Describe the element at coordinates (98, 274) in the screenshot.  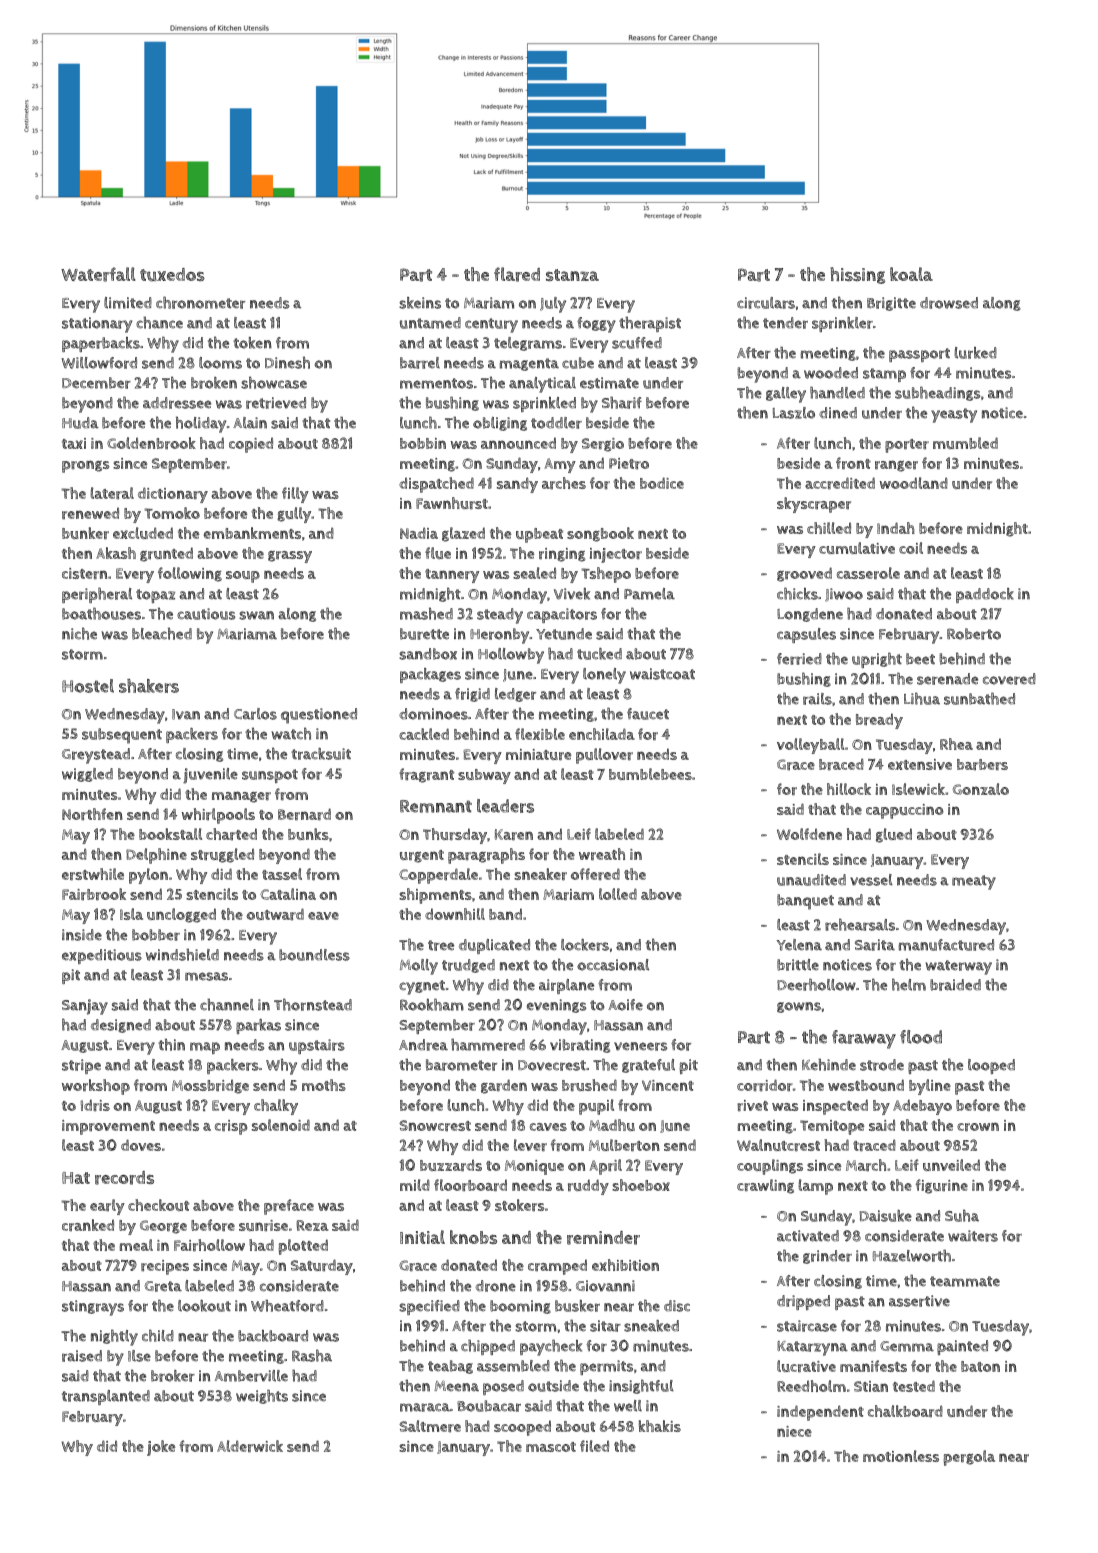
I see `Waterfall` at that location.
